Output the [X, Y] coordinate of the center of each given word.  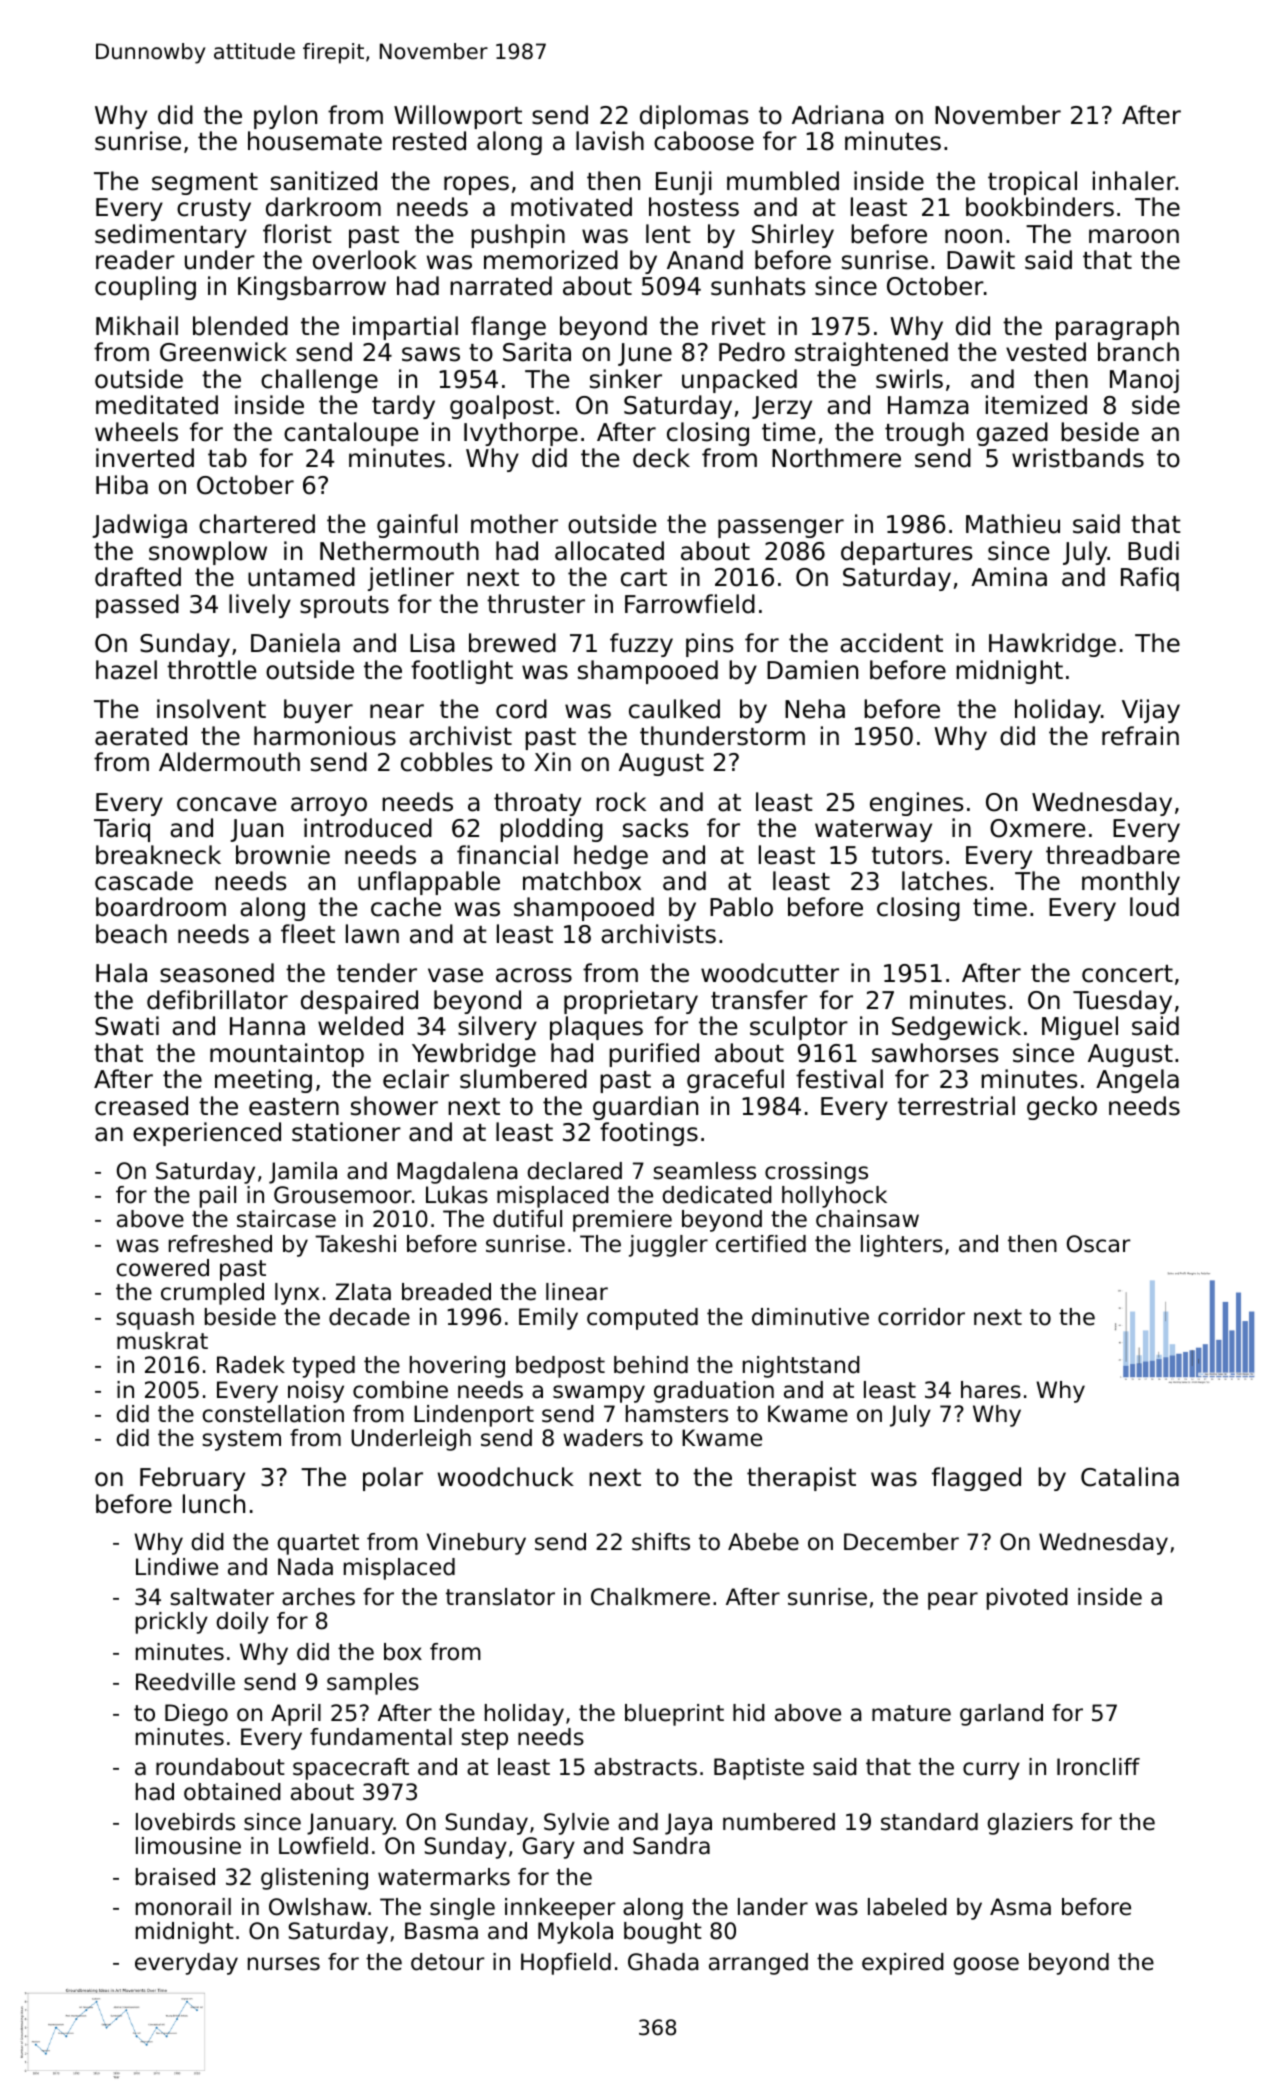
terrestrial [956, 1106]
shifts [661, 1542]
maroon [1134, 236]
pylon [285, 117]
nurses [284, 1964]
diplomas [694, 117]
